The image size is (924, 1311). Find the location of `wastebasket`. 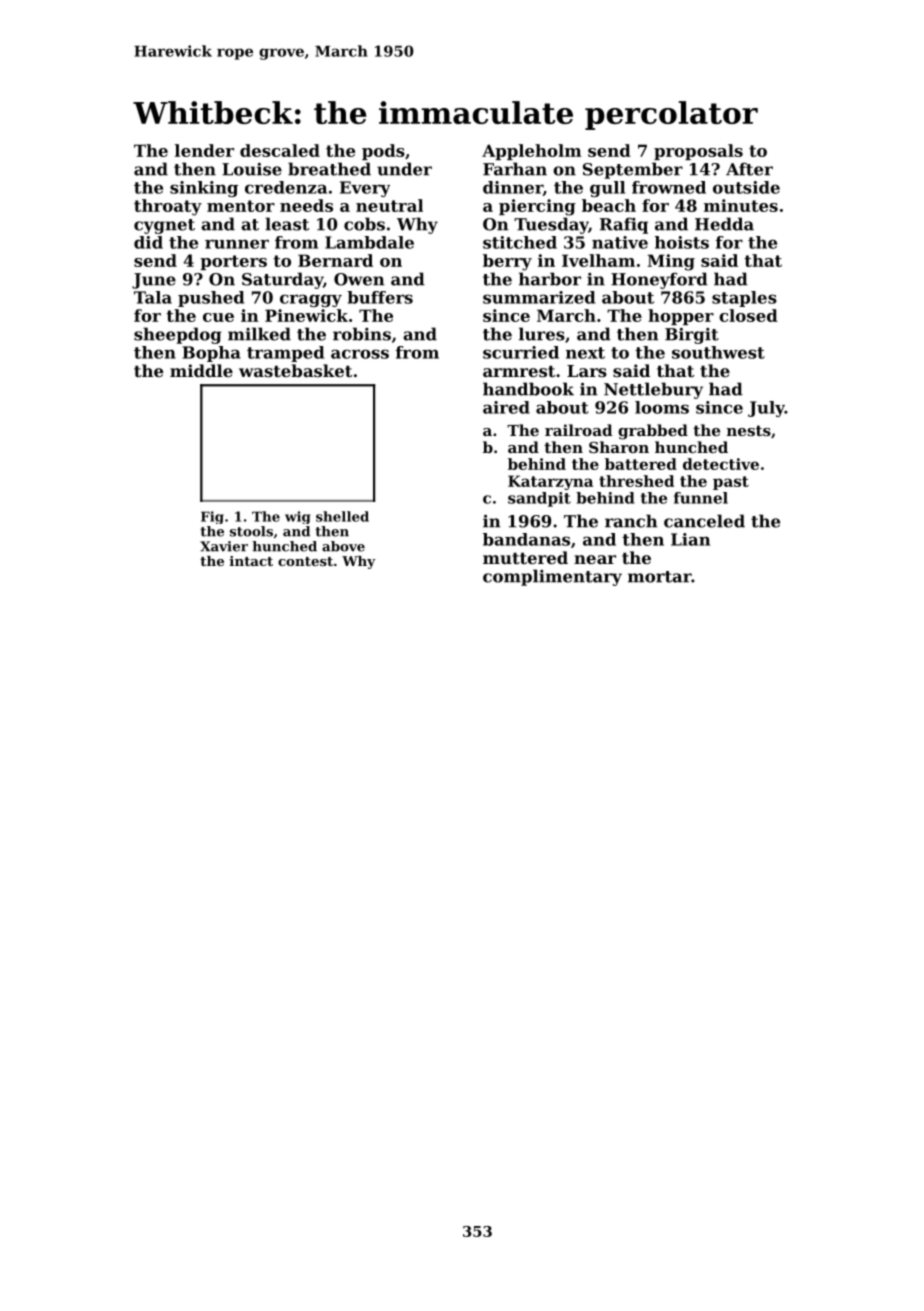

wastebasket is located at coordinates (295, 370).
